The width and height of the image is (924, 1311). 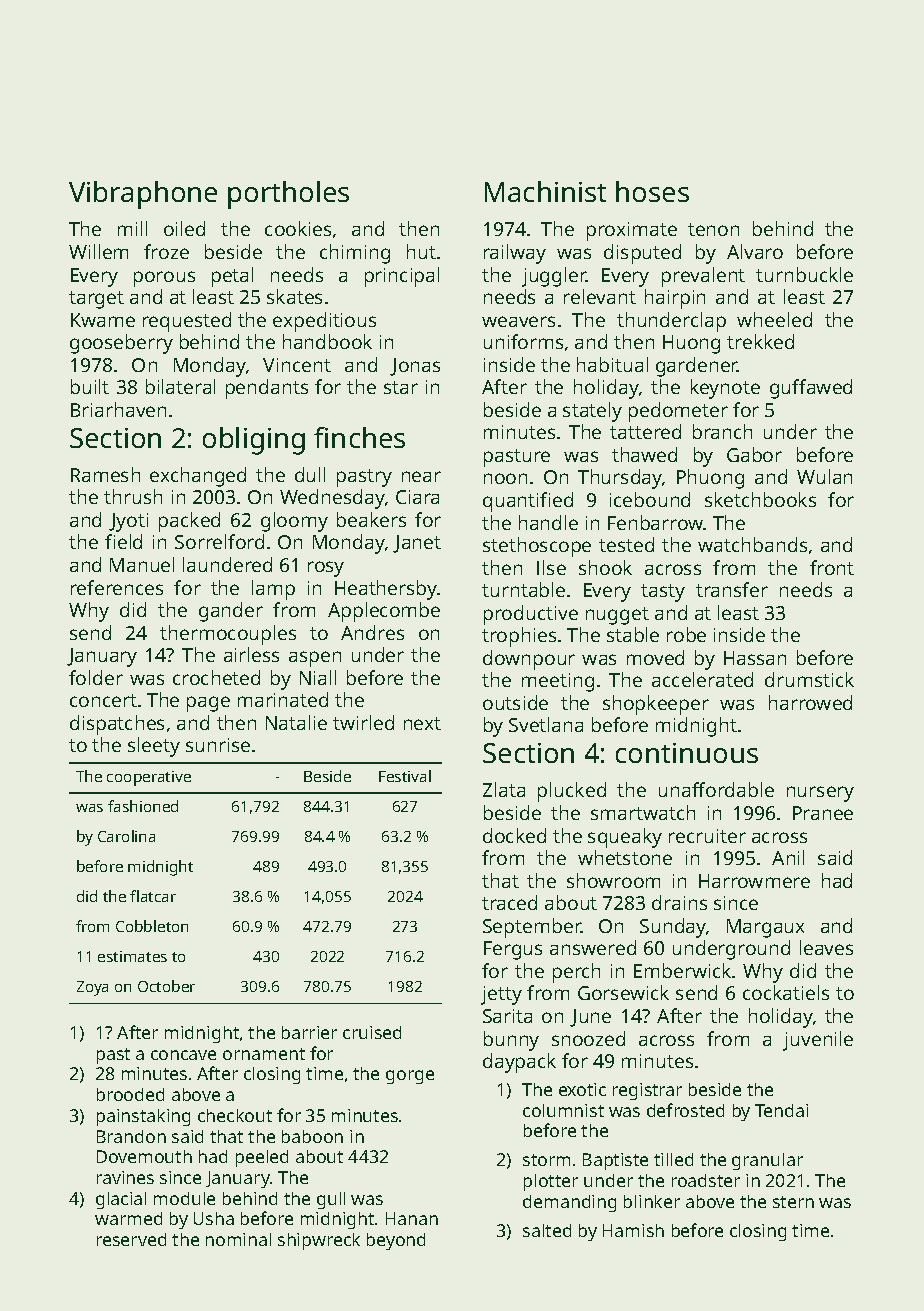 What do you see at coordinates (288, 195) in the image?
I see `portholes` at bounding box center [288, 195].
